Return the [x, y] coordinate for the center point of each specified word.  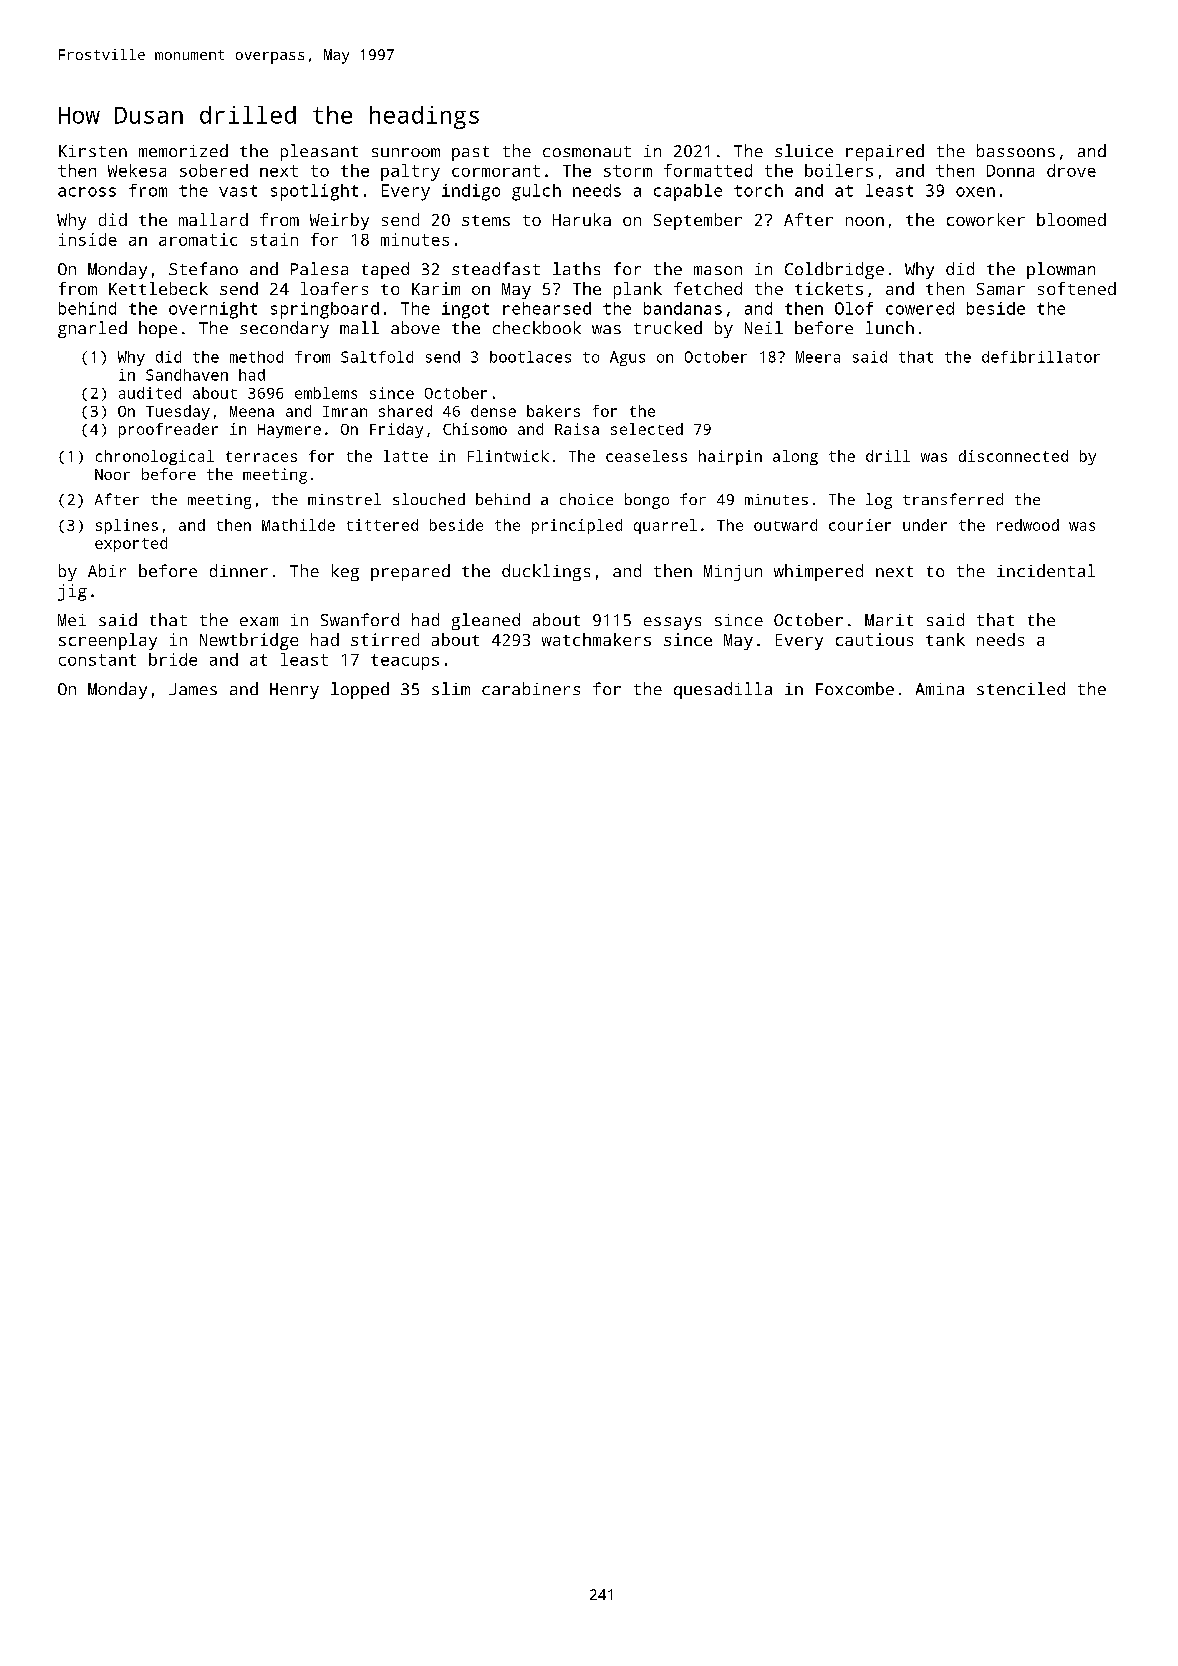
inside [88, 239]
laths [576, 268]
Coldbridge [834, 270]
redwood [1028, 525]
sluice [804, 150]
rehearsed [547, 308]
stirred [385, 639]
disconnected [1013, 456]
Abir [107, 570]
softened [1077, 288]
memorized [183, 150]
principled [577, 526]
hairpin [730, 457]
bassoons [1016, 150]
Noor [112, 474]
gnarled [92, 329]
